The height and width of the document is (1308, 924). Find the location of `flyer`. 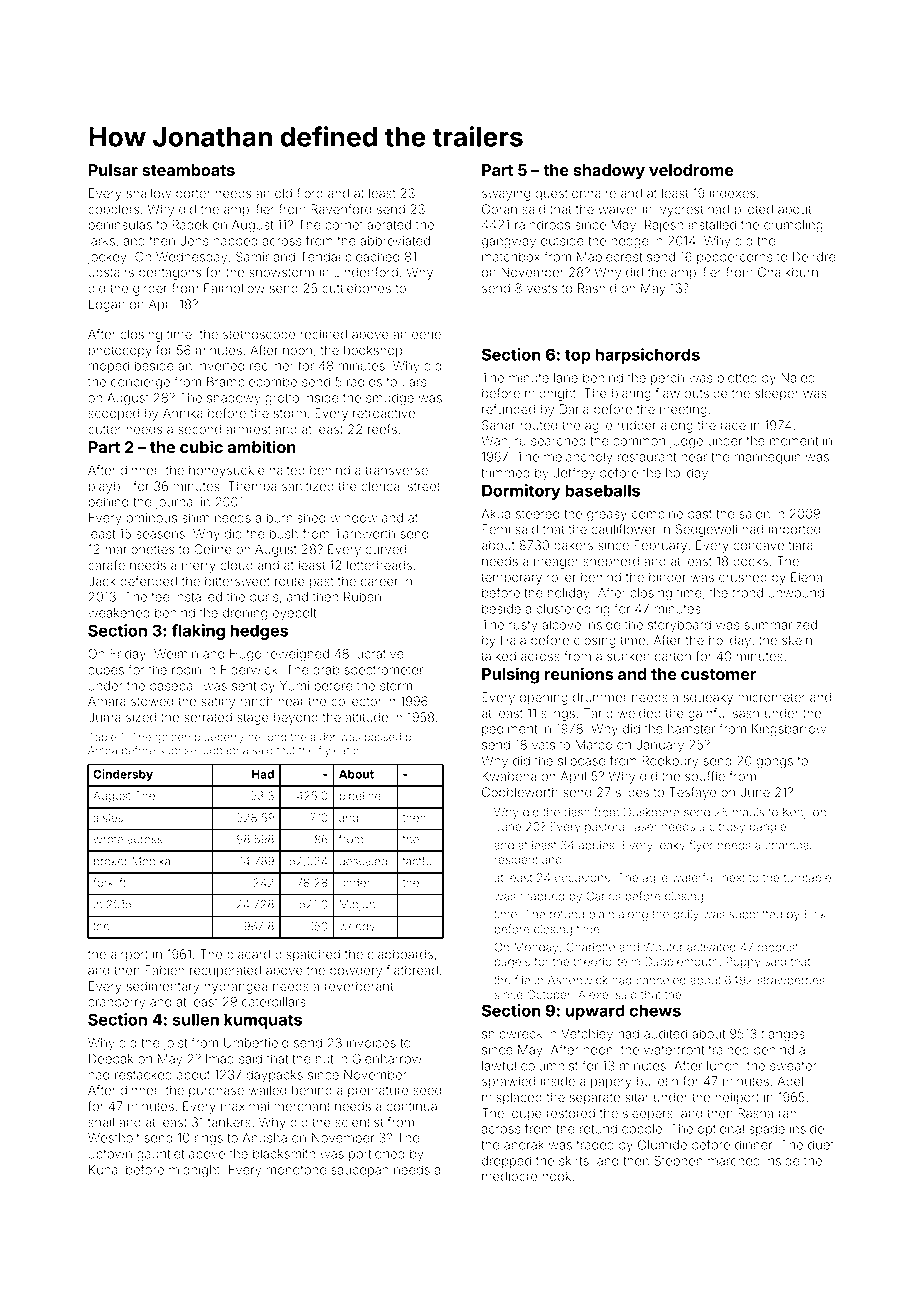

flyer is located at coordinates (701, 846).
